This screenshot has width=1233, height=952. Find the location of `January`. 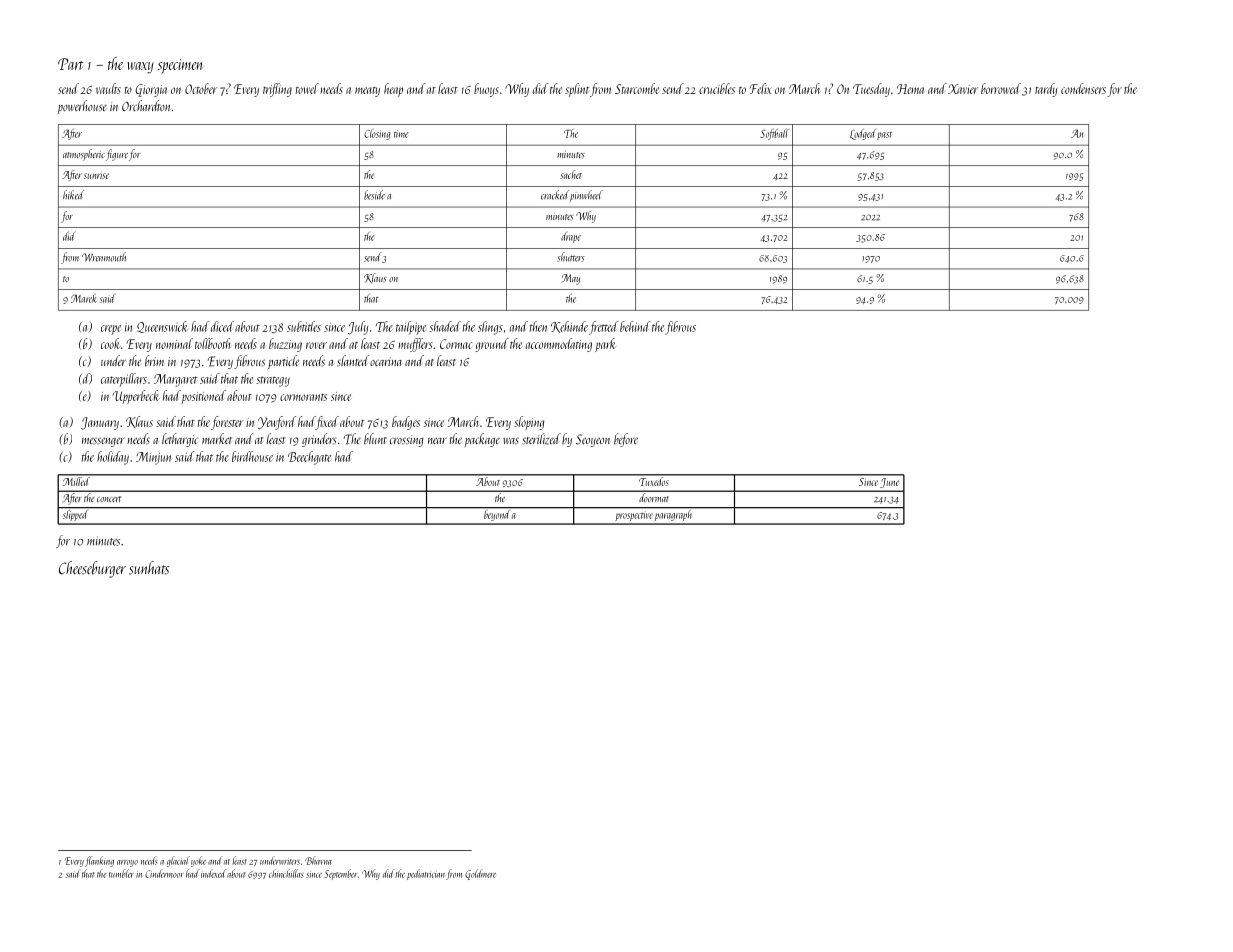

January is located at coordinates (100, 423).
